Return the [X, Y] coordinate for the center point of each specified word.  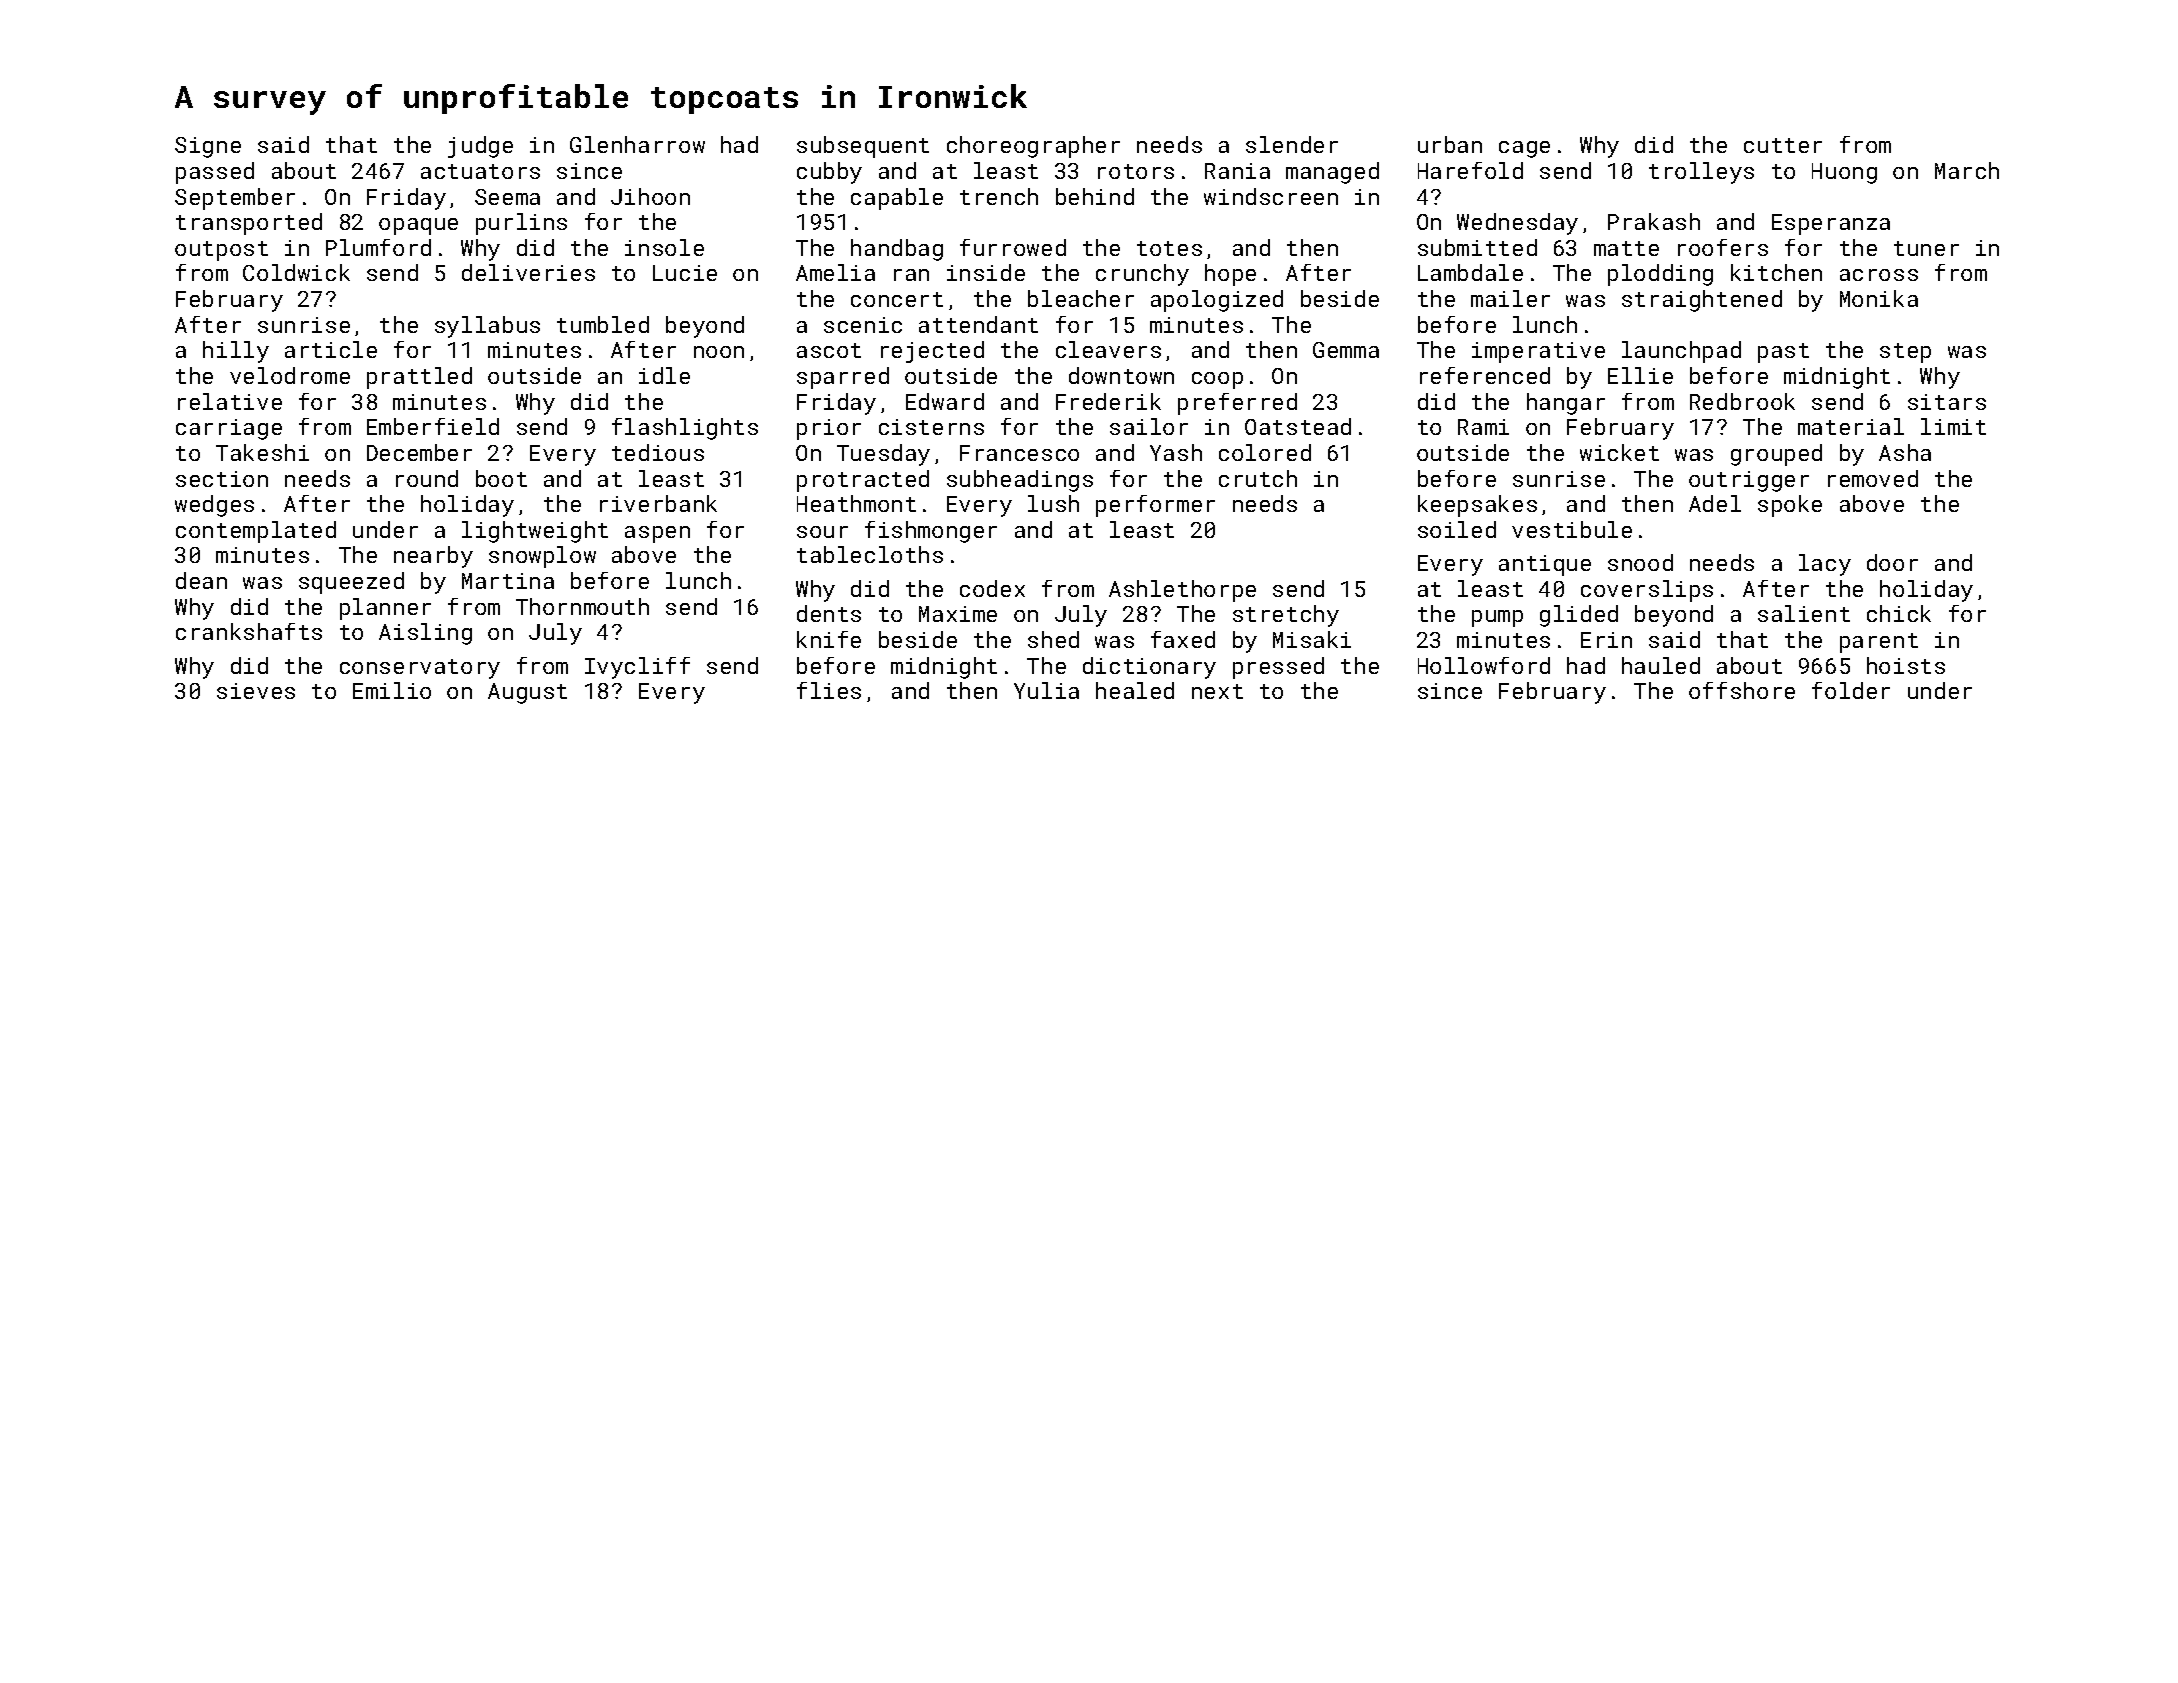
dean [201, 580]
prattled [419, 378]
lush [1053, 503]
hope [1230, 275]
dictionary [1149, 668]
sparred [843, 378]
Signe [208, 147]
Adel [1715, 503]
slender [1292, 144]
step [1905, 353]
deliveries [528, 272]
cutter [1783, 145]
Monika [1879, 298]
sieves [256, 691]
